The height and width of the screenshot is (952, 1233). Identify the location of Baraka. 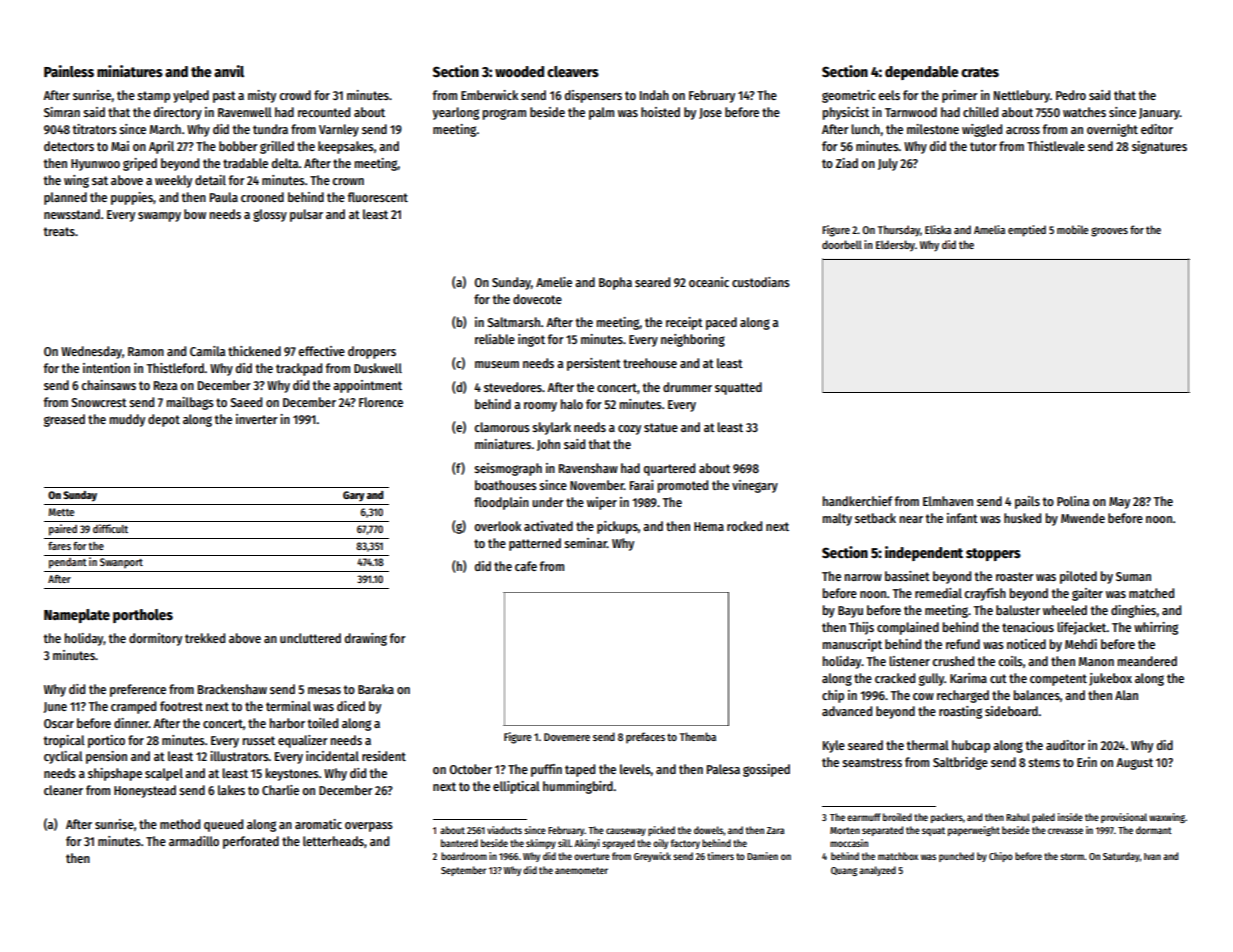
(376, 689).
